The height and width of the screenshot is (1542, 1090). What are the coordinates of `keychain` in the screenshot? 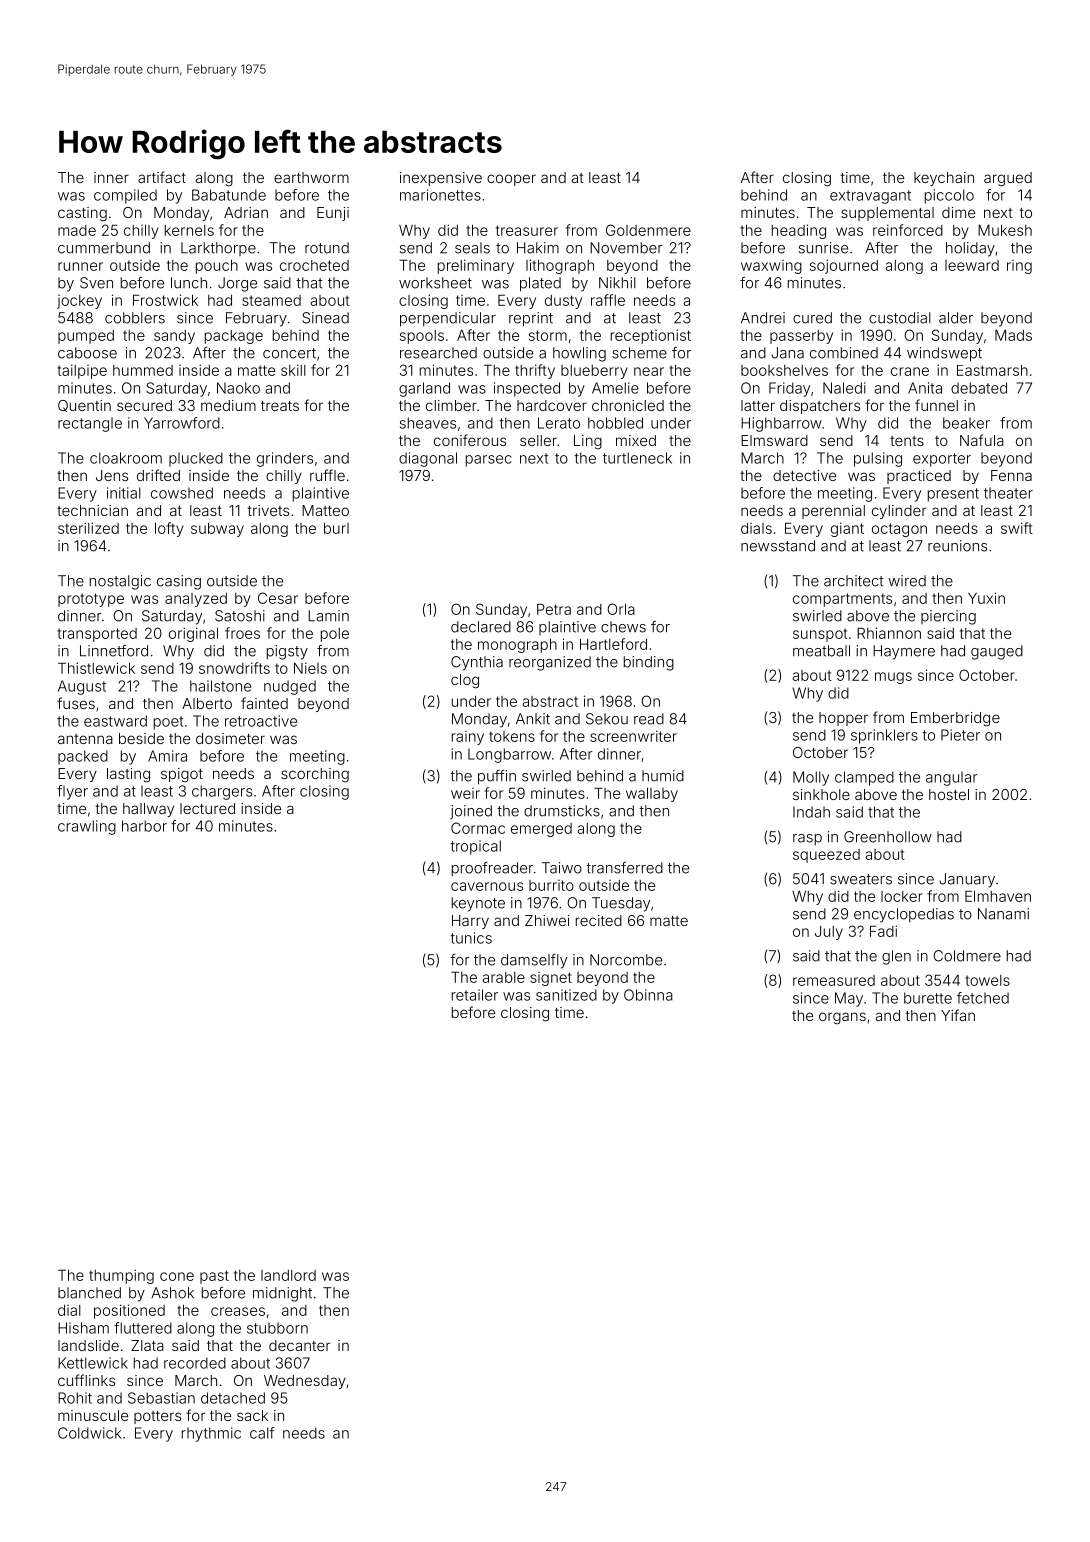 It's located at (944, 179).
